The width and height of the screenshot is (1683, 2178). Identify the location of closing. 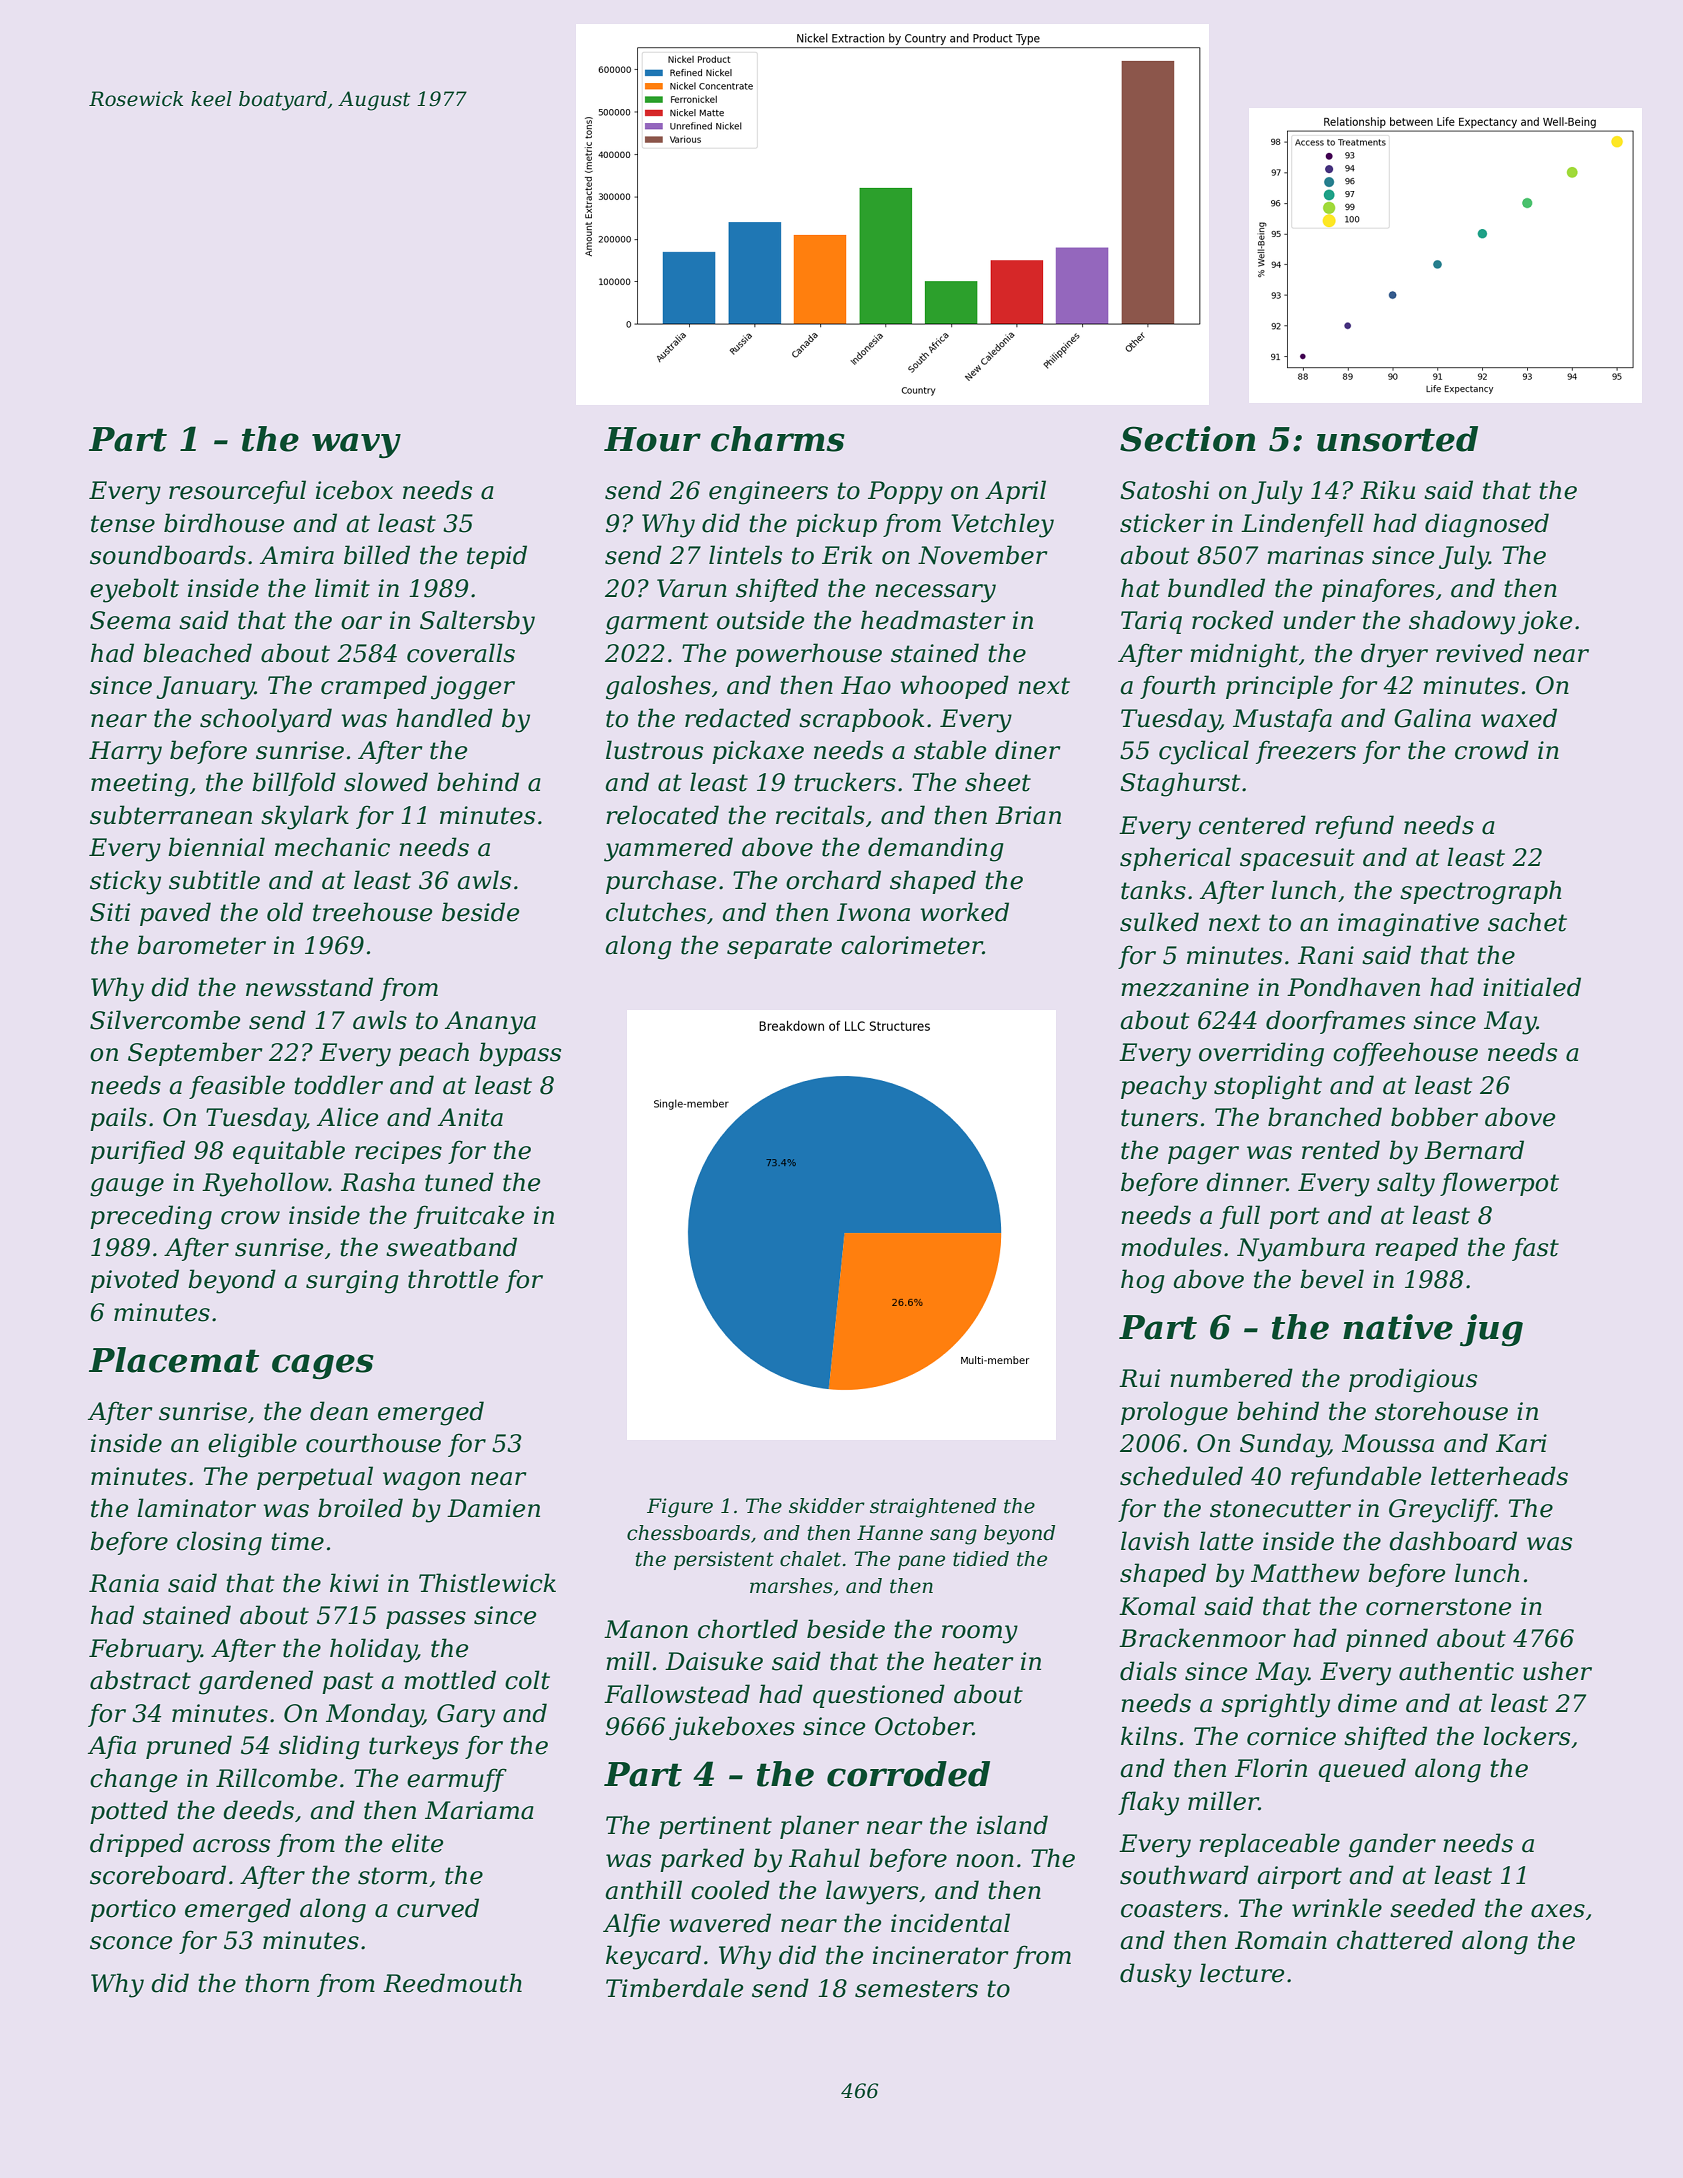
(219, 1543).
